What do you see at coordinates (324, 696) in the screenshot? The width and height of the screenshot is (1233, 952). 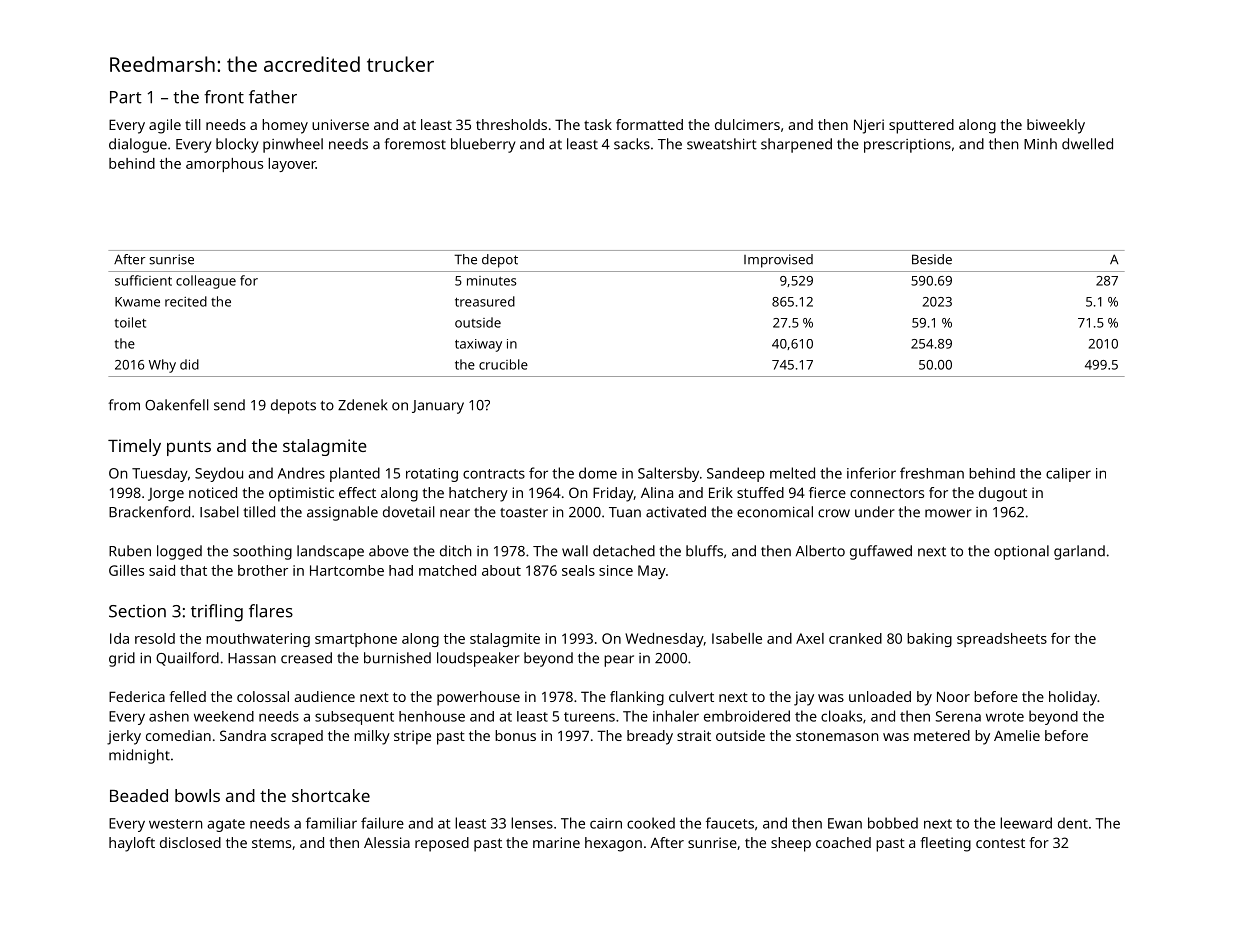 I see `audience` at bounding box center [324, 696].
